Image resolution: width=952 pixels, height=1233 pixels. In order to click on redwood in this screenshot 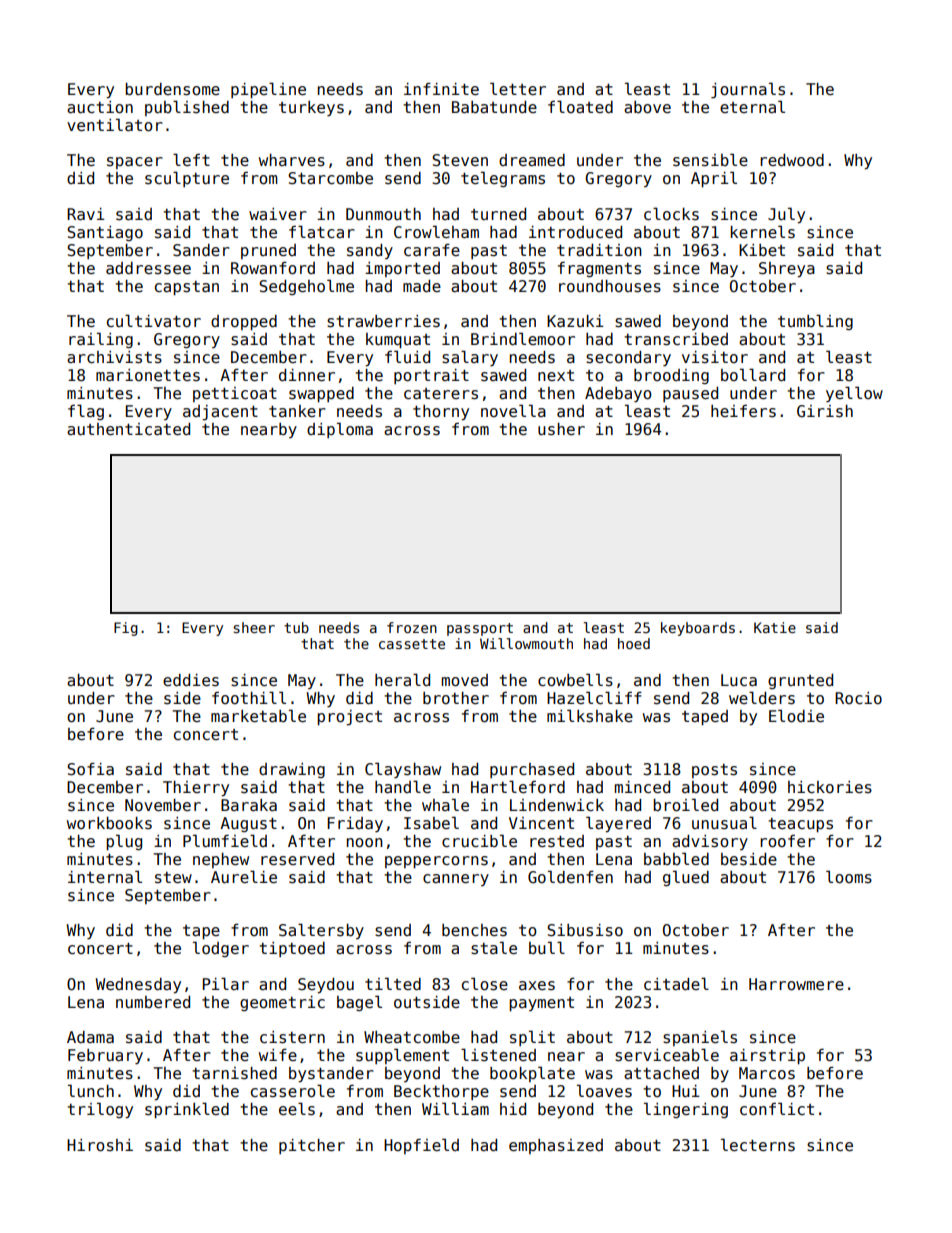, I will do `click(792, 160)`.
